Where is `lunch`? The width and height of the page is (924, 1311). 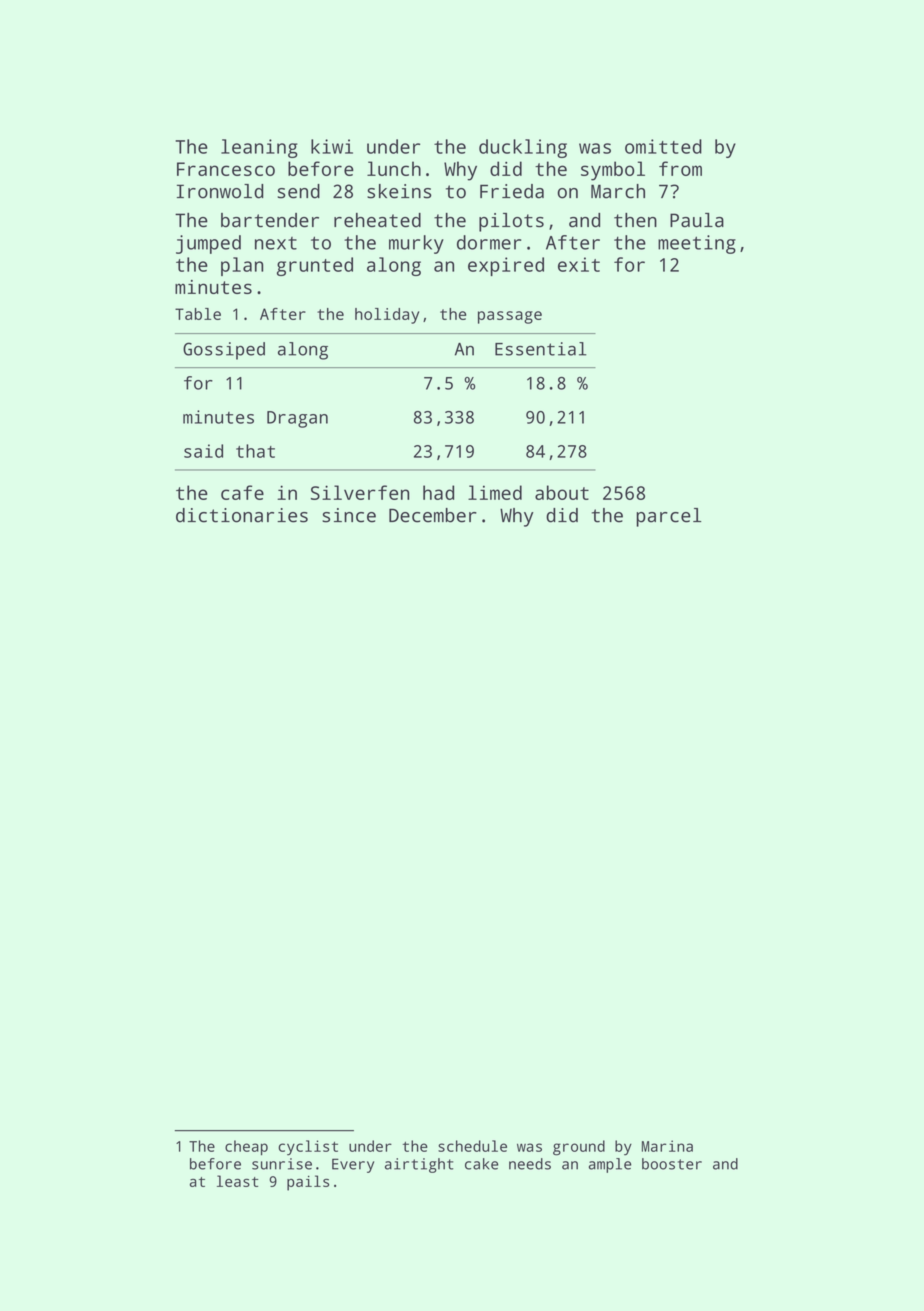
lunch is located at coordinates (394, 168).
